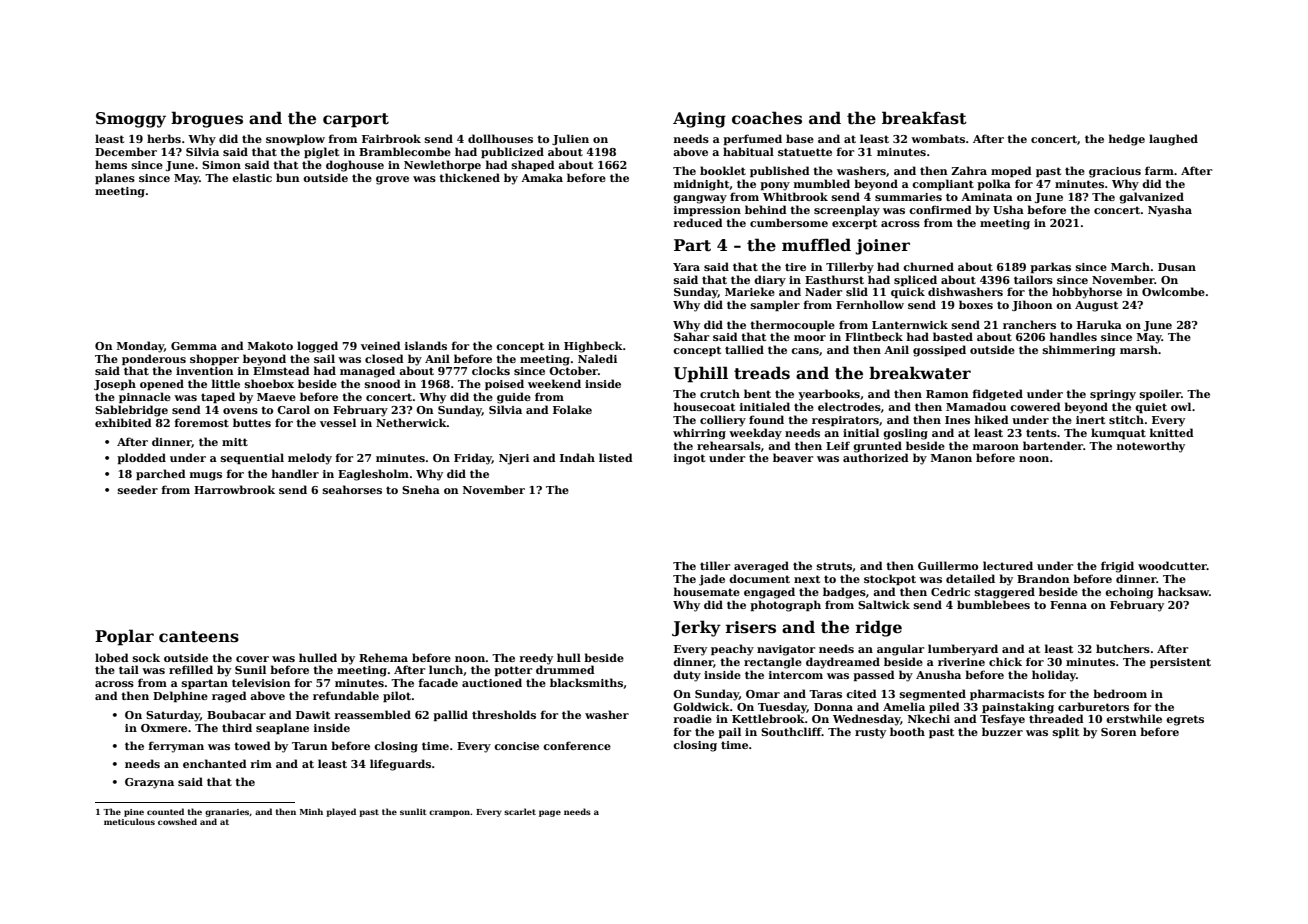 The image size is (1308, 924). What do you see at coordinates (520, 811) in the document?
I see `scarlet` at bounding box center [520, 811].
